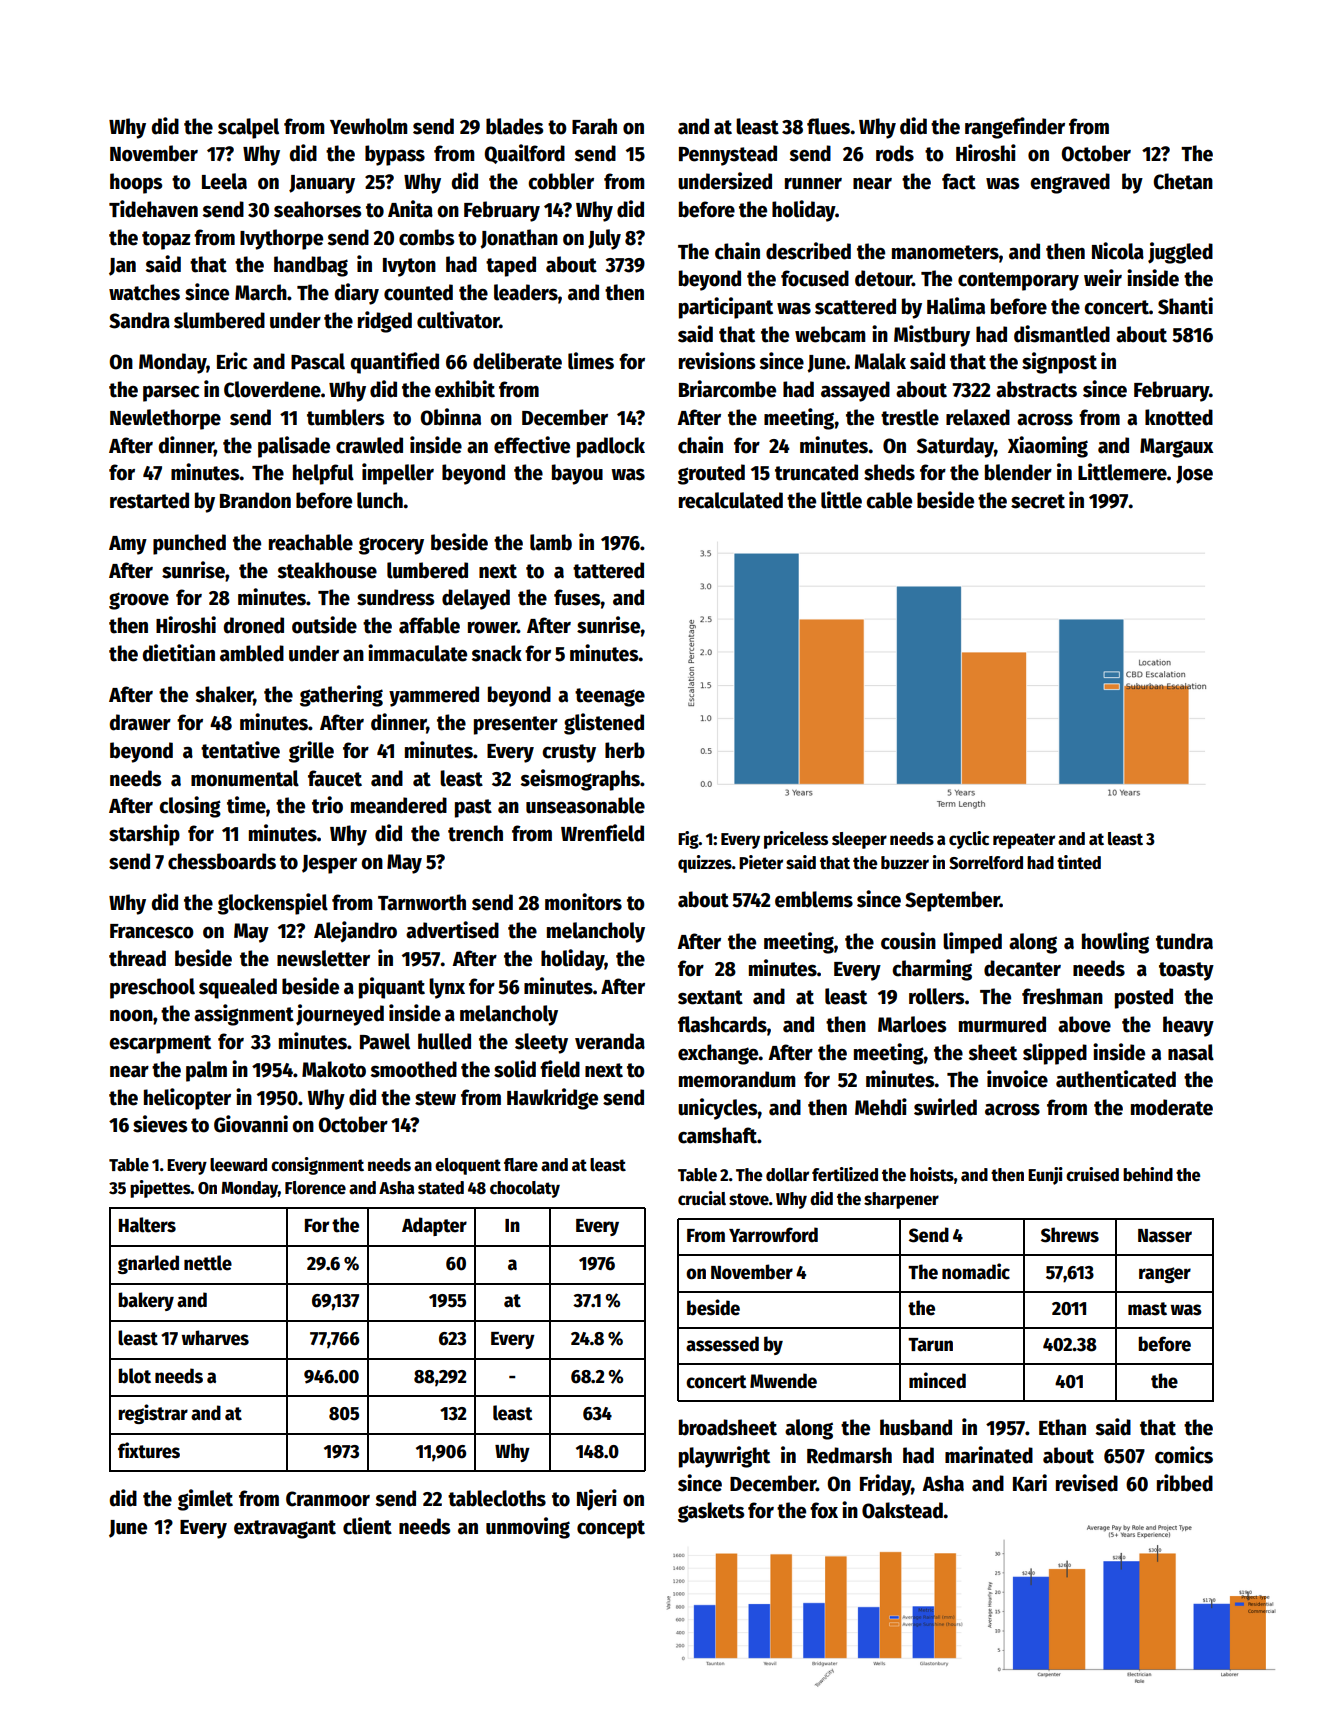 The width and height of the page is (1323, 1713). What do you see at coordinates (1148, 1174) in the page?
I see `behind` at bounding box center [1148, 1174].
